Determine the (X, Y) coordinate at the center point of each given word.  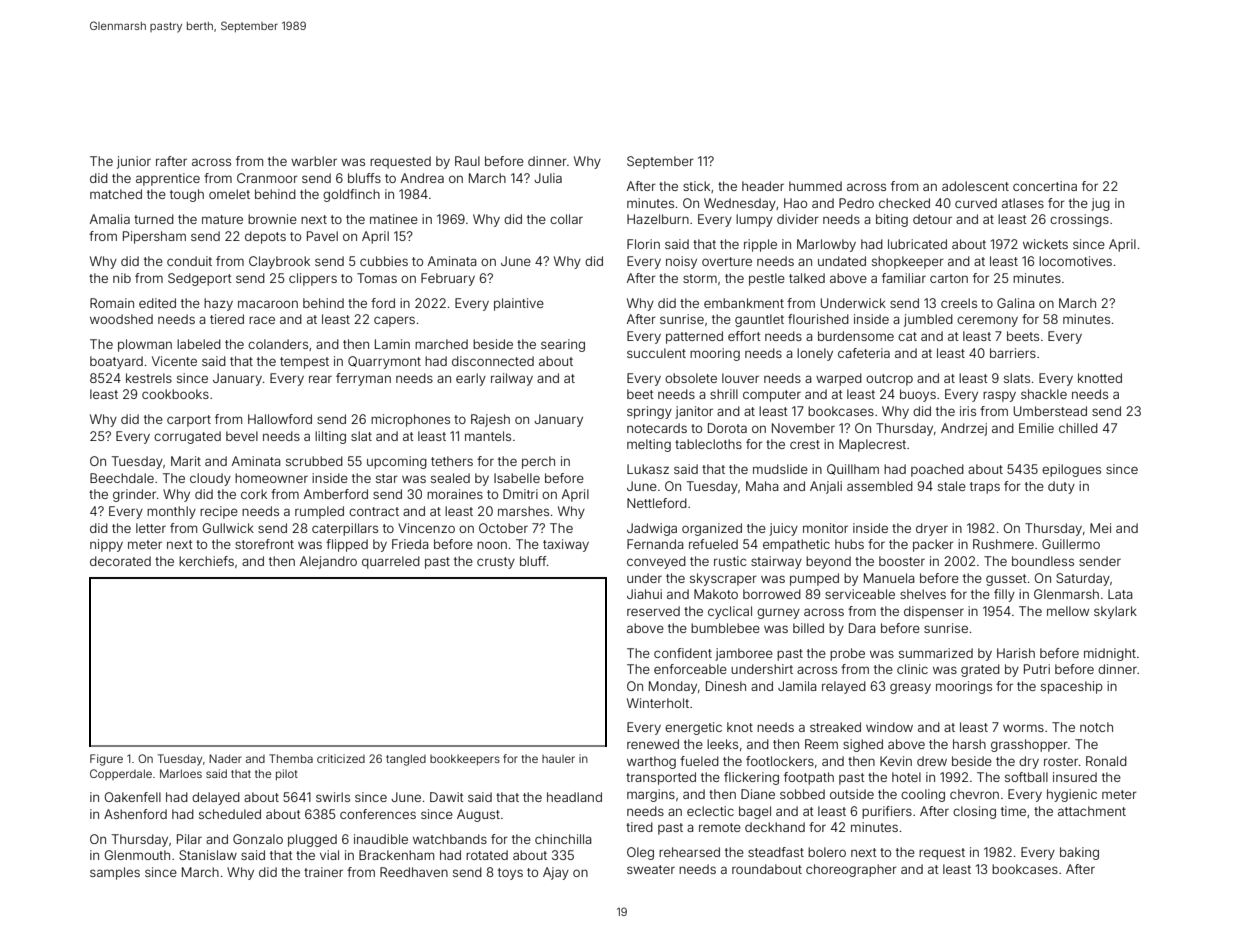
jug (1100, 204)
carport (189, 421)
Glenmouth (137, 855)
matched (116, 194)
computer (772, 396)
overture (727, 261)
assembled (880, 486)
